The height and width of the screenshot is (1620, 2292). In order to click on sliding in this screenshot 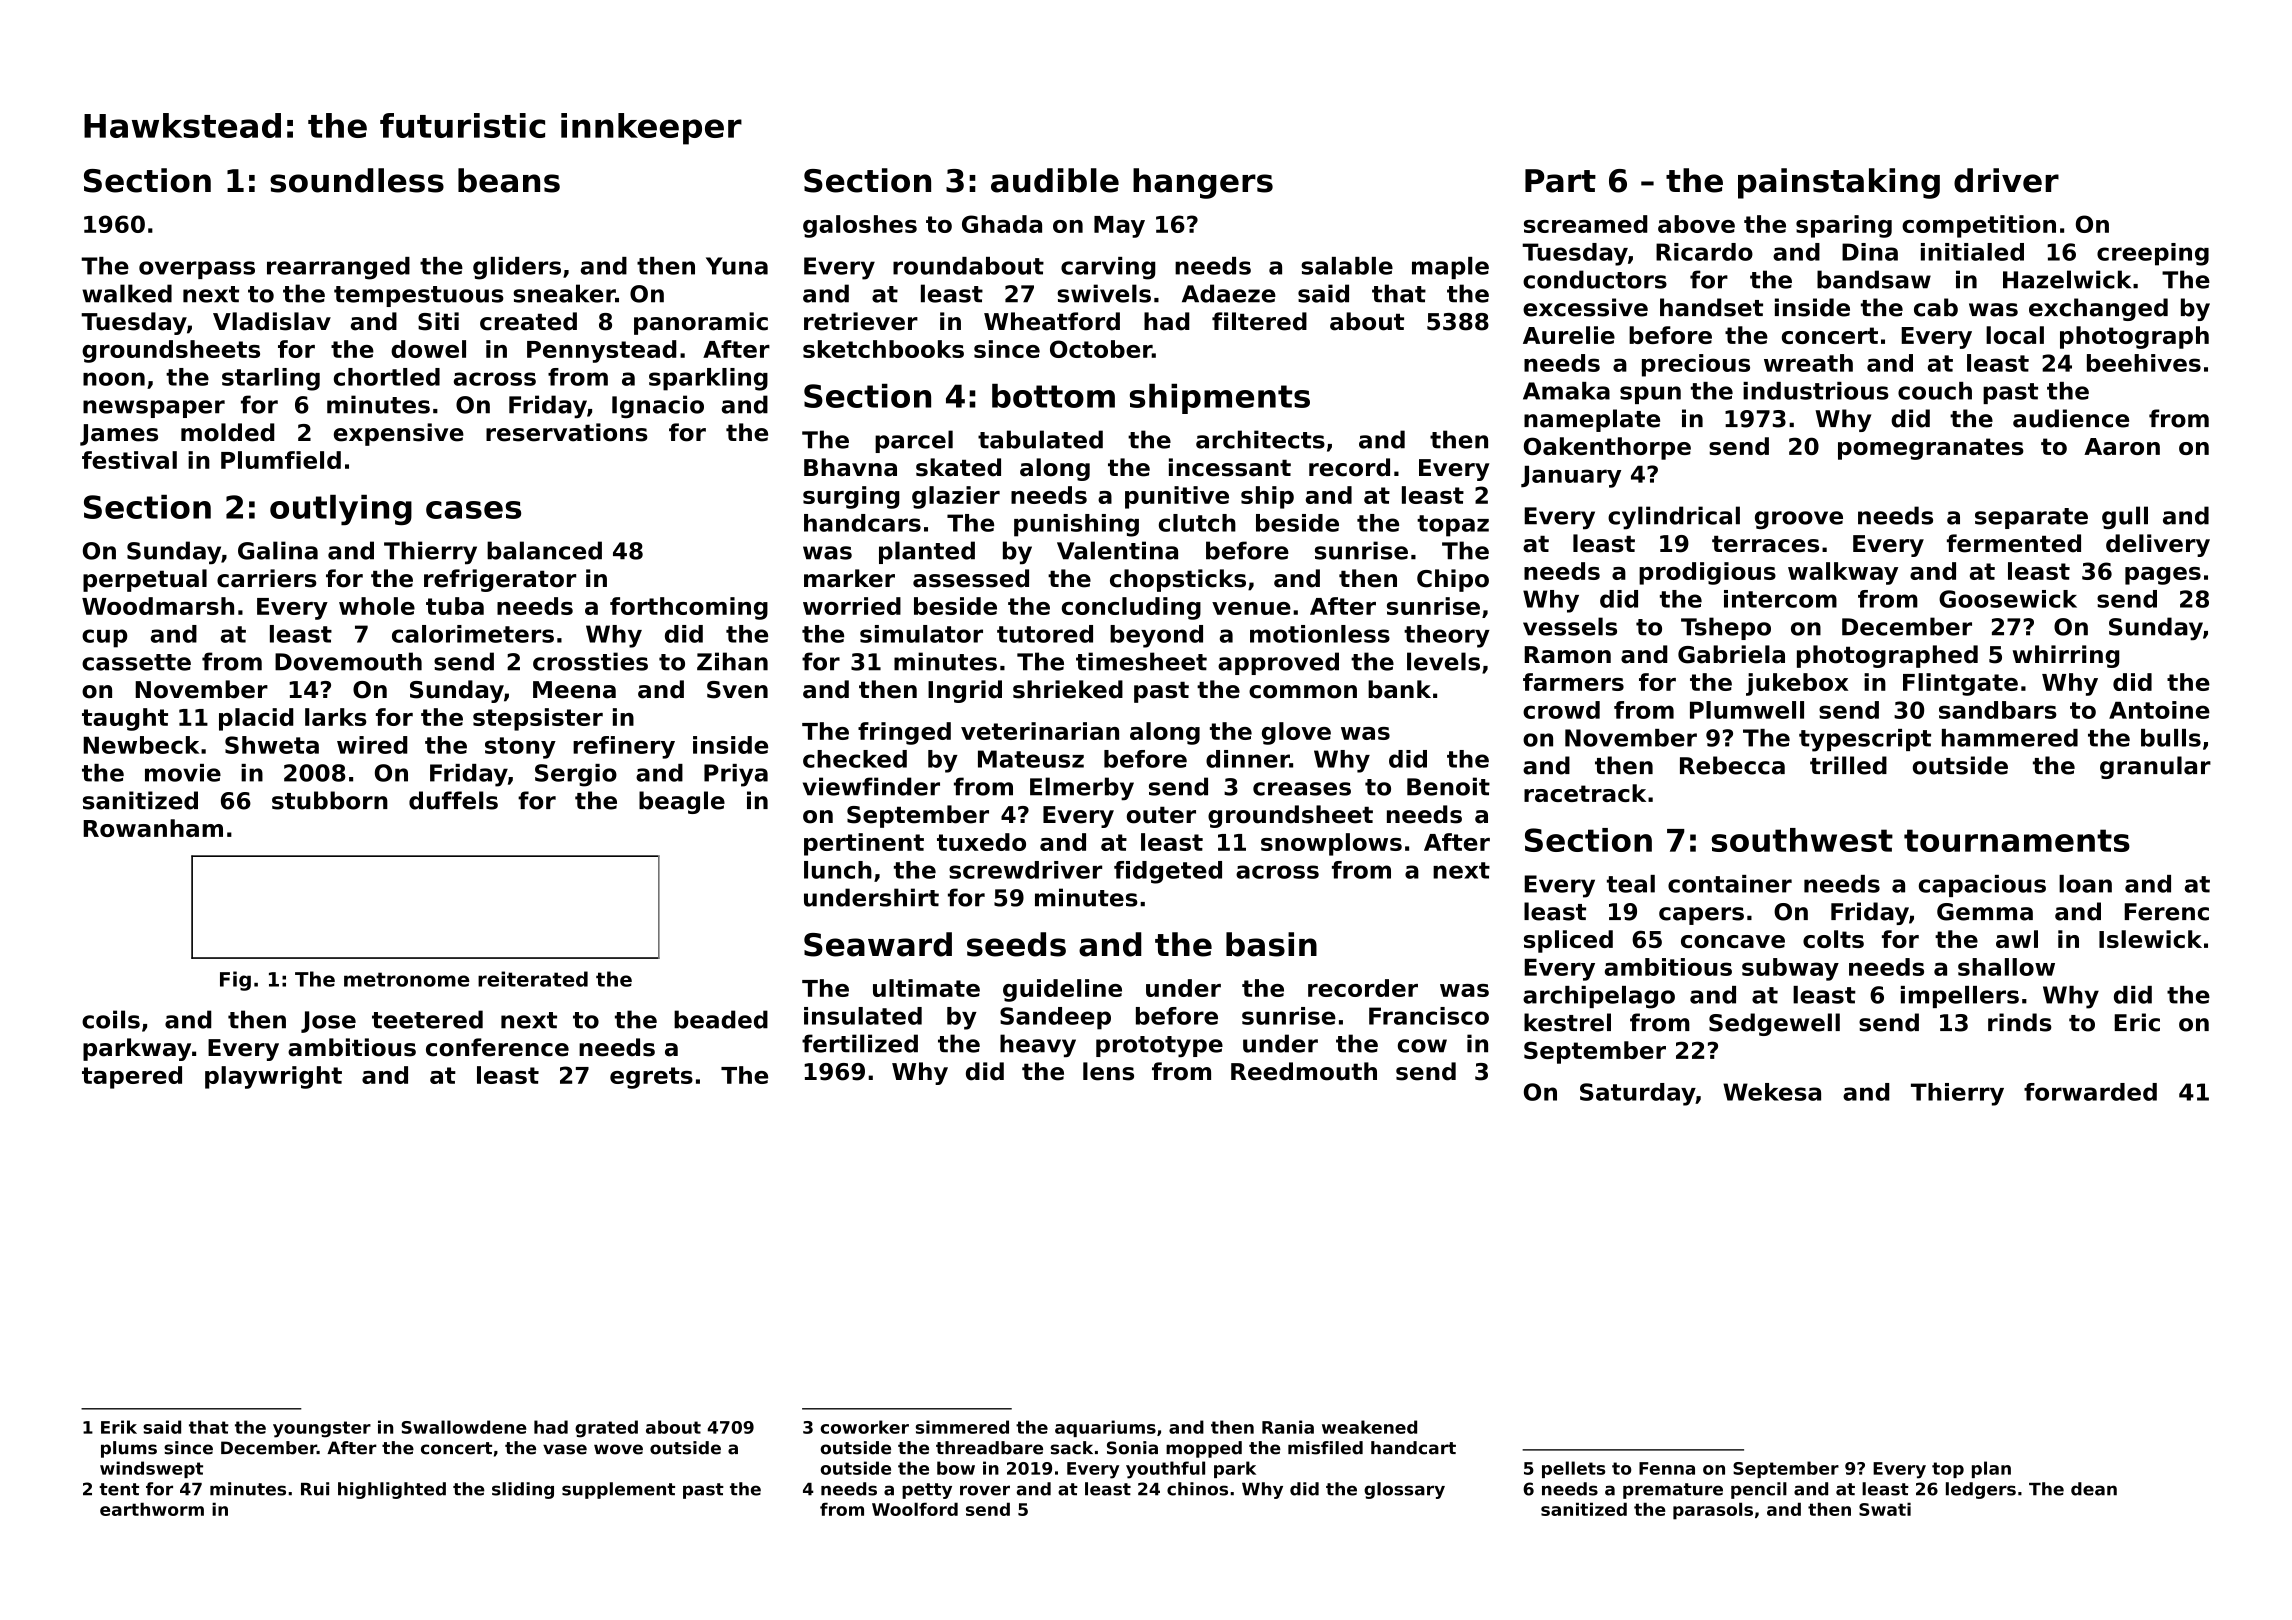, I will do `click(523, 1490)`.
